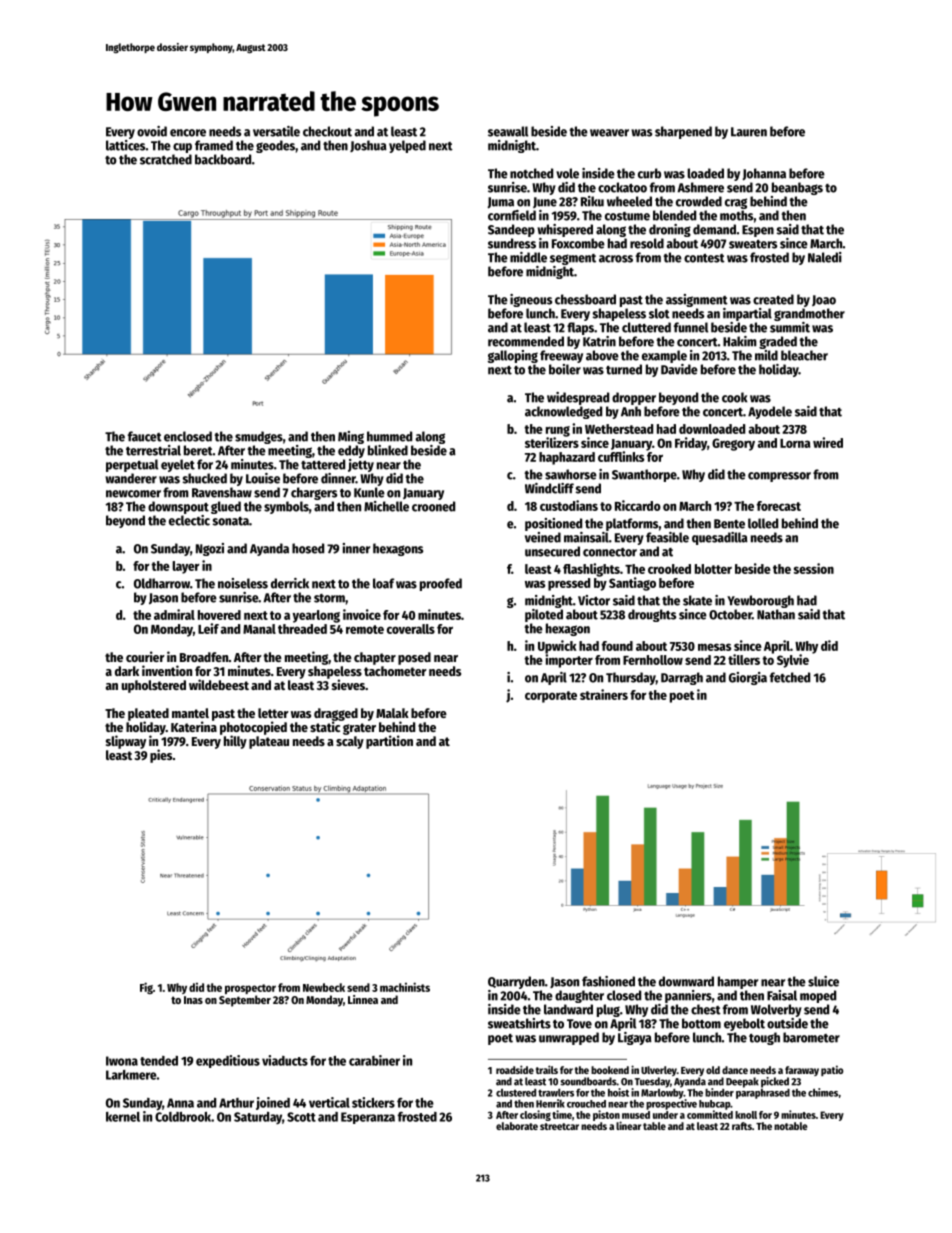 The image size is (952, 1233). Describe the element at coordinates (368, 1118) in the document. I see `Esperanza` at that location.
